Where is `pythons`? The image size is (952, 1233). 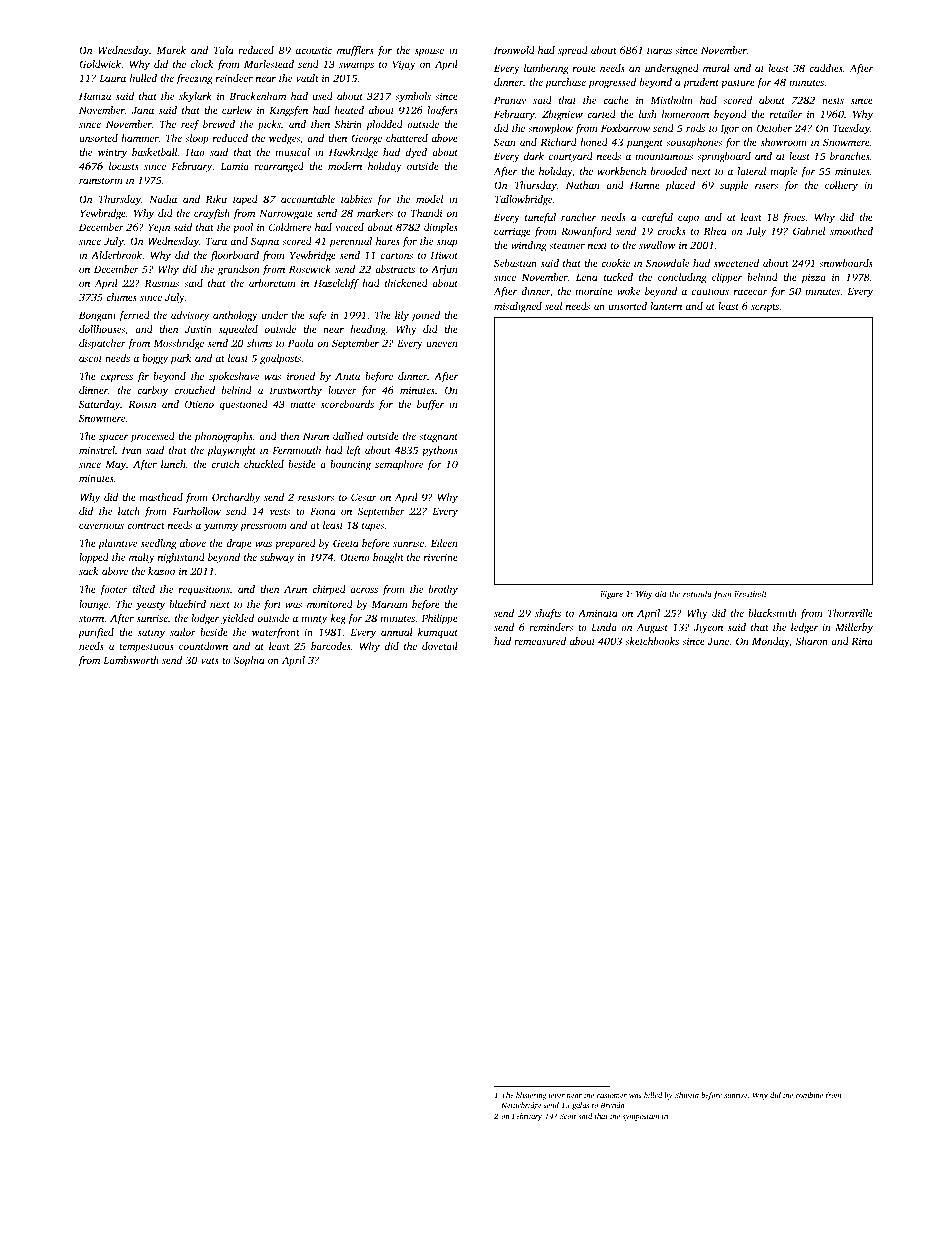 pythons is located at coordinates (440, 451).
